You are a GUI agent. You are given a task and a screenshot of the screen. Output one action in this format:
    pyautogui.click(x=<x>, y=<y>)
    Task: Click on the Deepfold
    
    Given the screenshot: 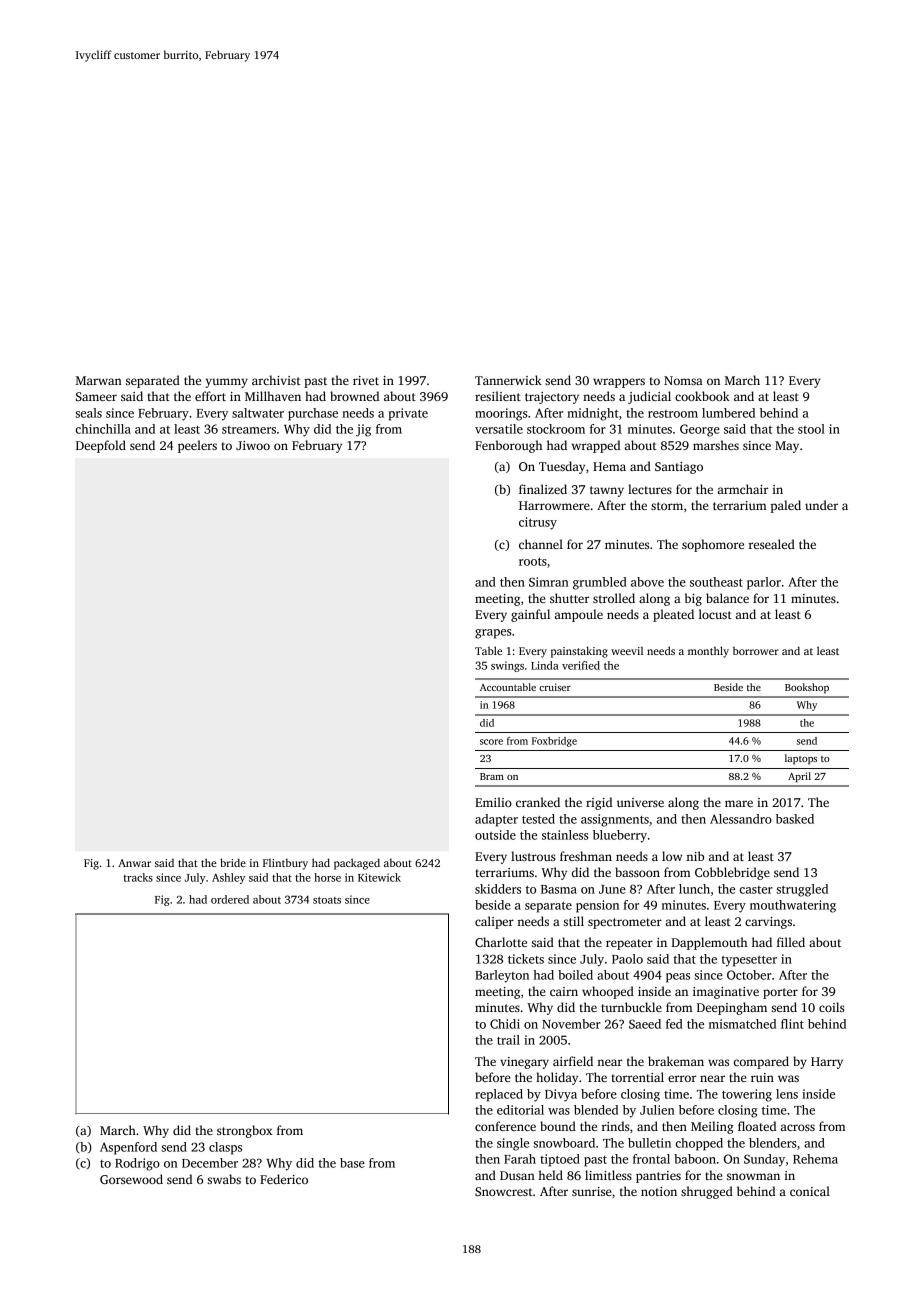 What is the action you would take?
    pyautogui.click(x=101, y=446)
